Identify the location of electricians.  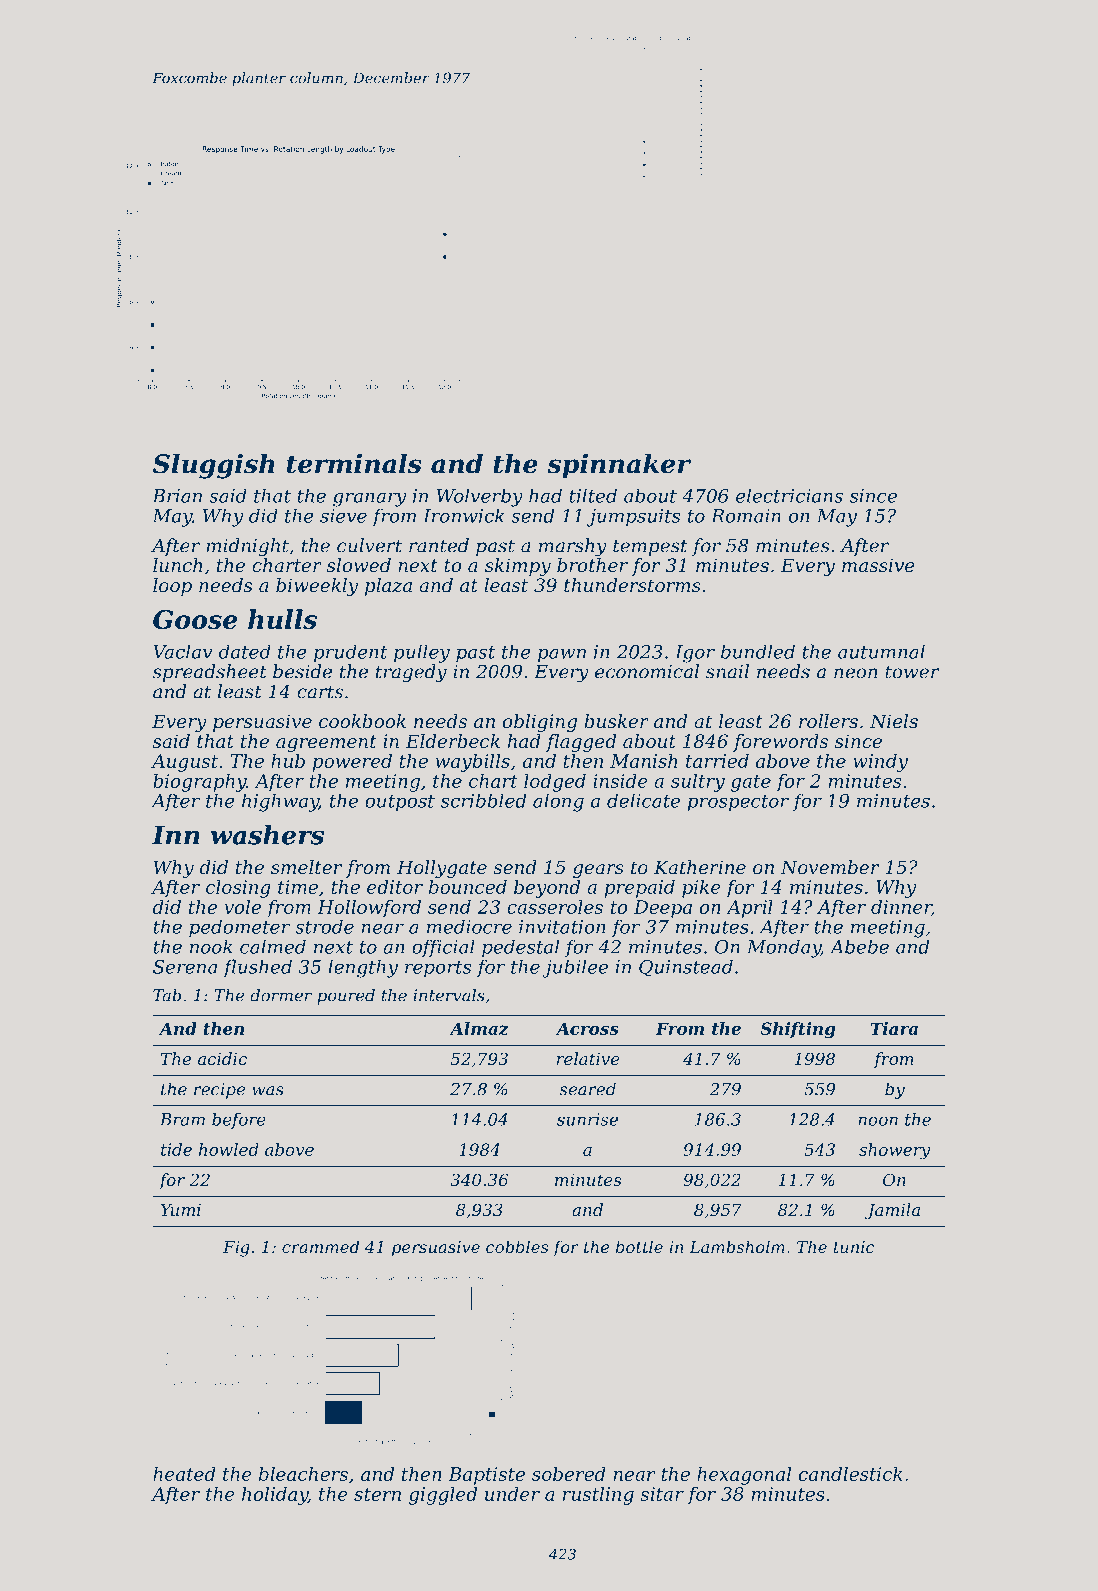
(789, 496).
